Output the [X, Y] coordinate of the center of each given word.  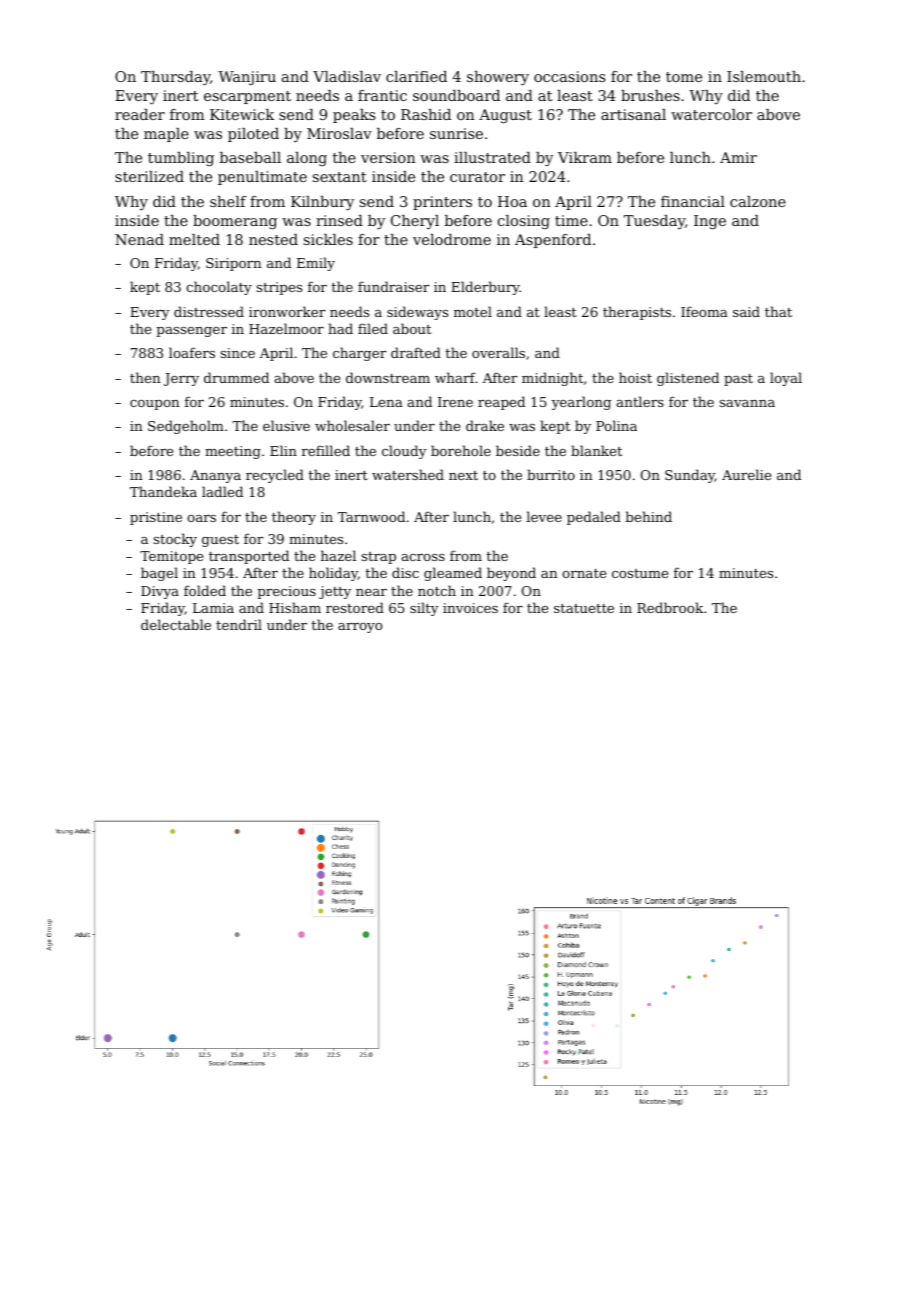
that [778, 311]
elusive [286, 425]
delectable [176, 624]
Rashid [426, 114]
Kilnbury [322, 203]
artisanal [633, 114]
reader [140, 114]
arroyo [360, 628]
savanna [747, 403]
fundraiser [393, 286]
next [463, 475]
